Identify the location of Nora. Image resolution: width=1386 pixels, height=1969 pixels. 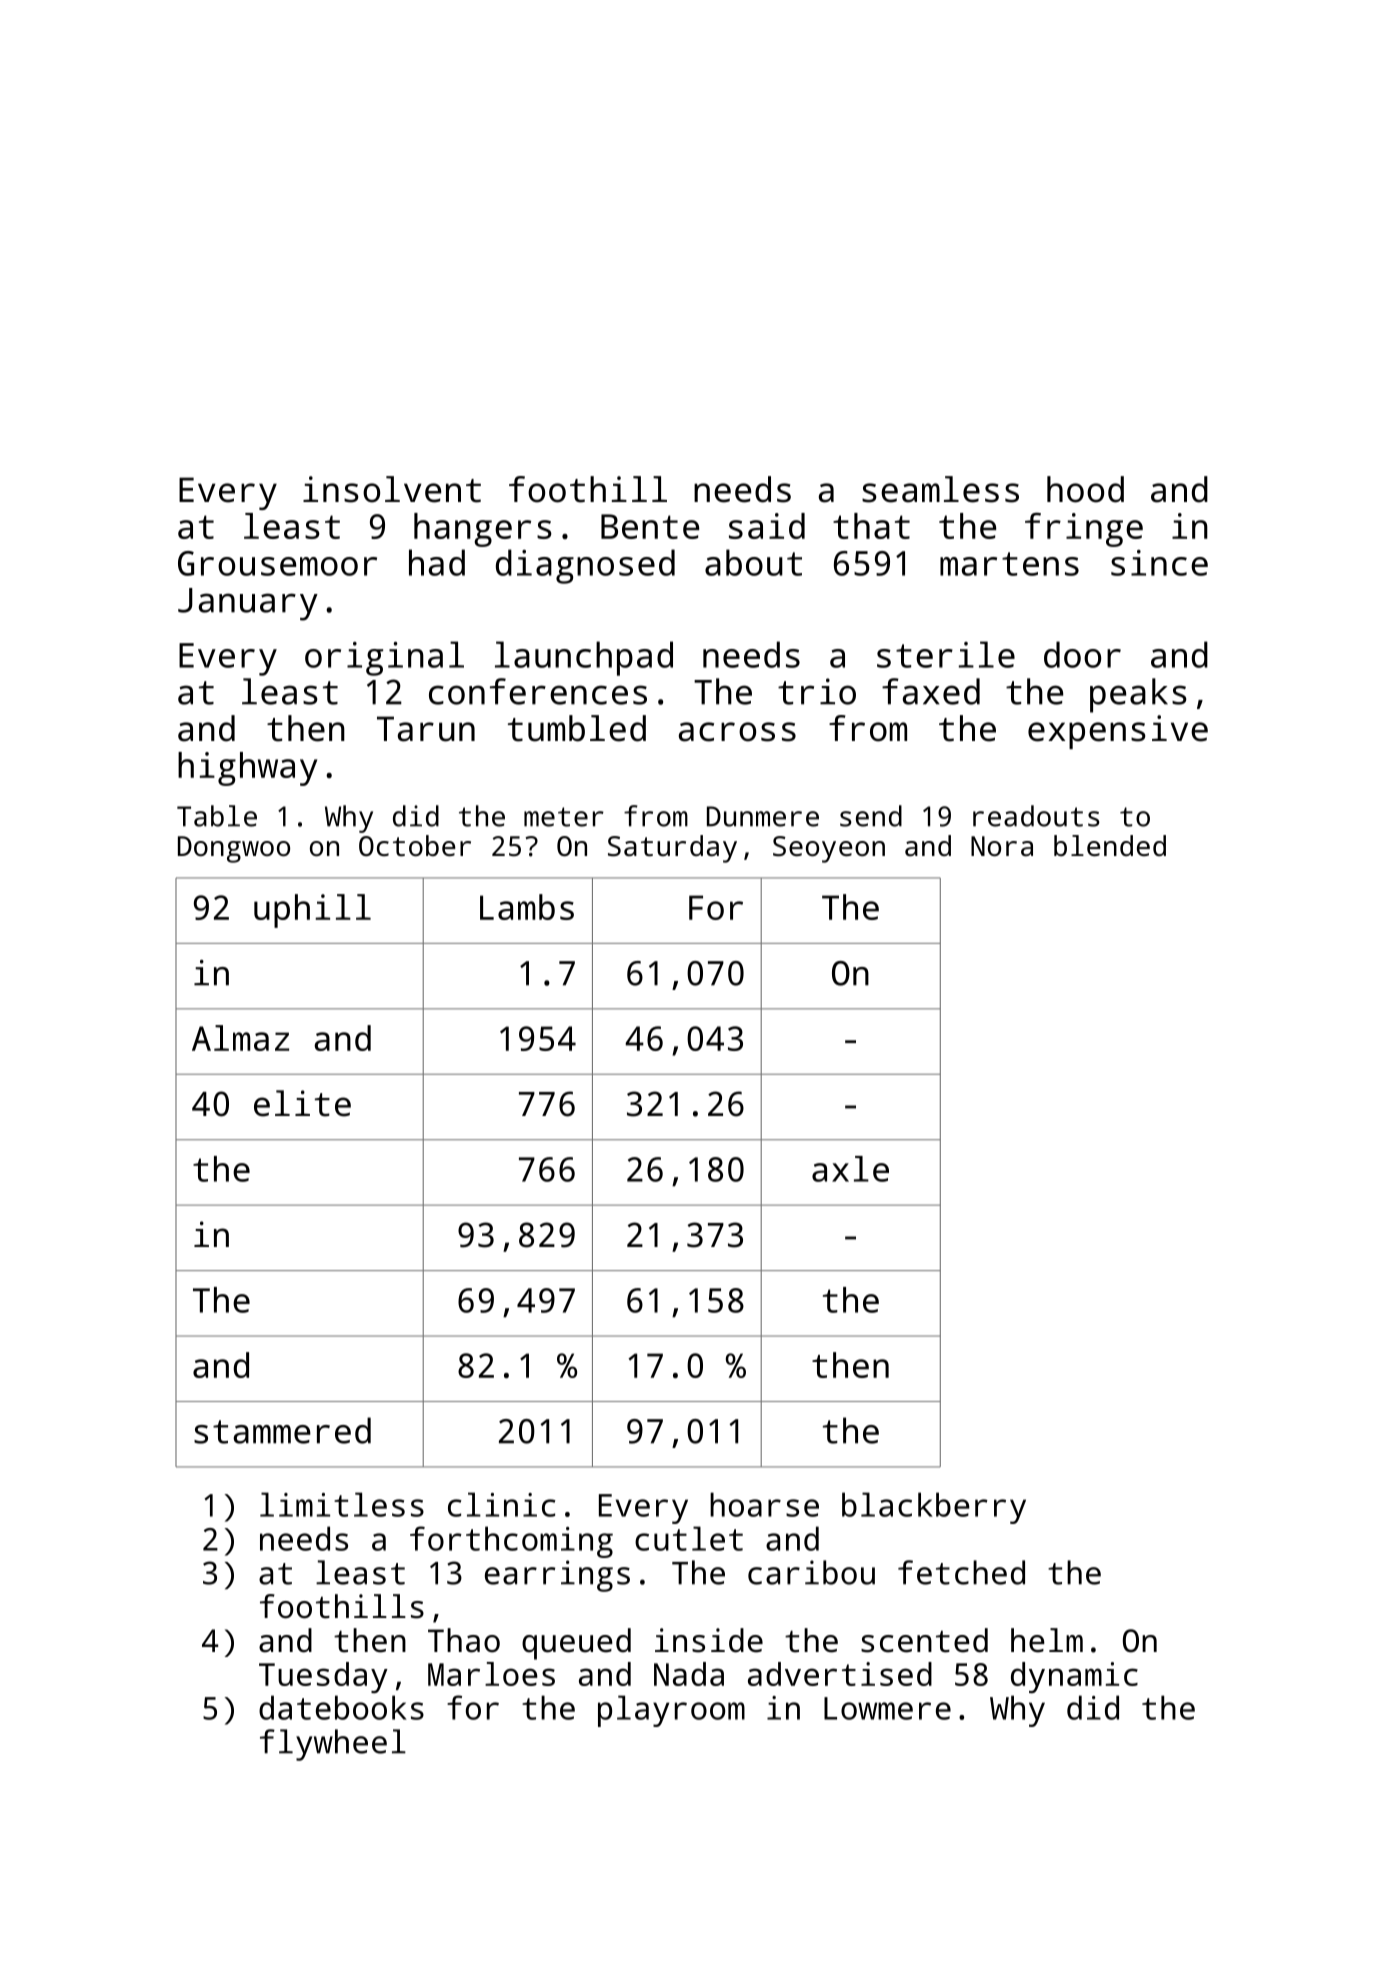
(1002, 846).
